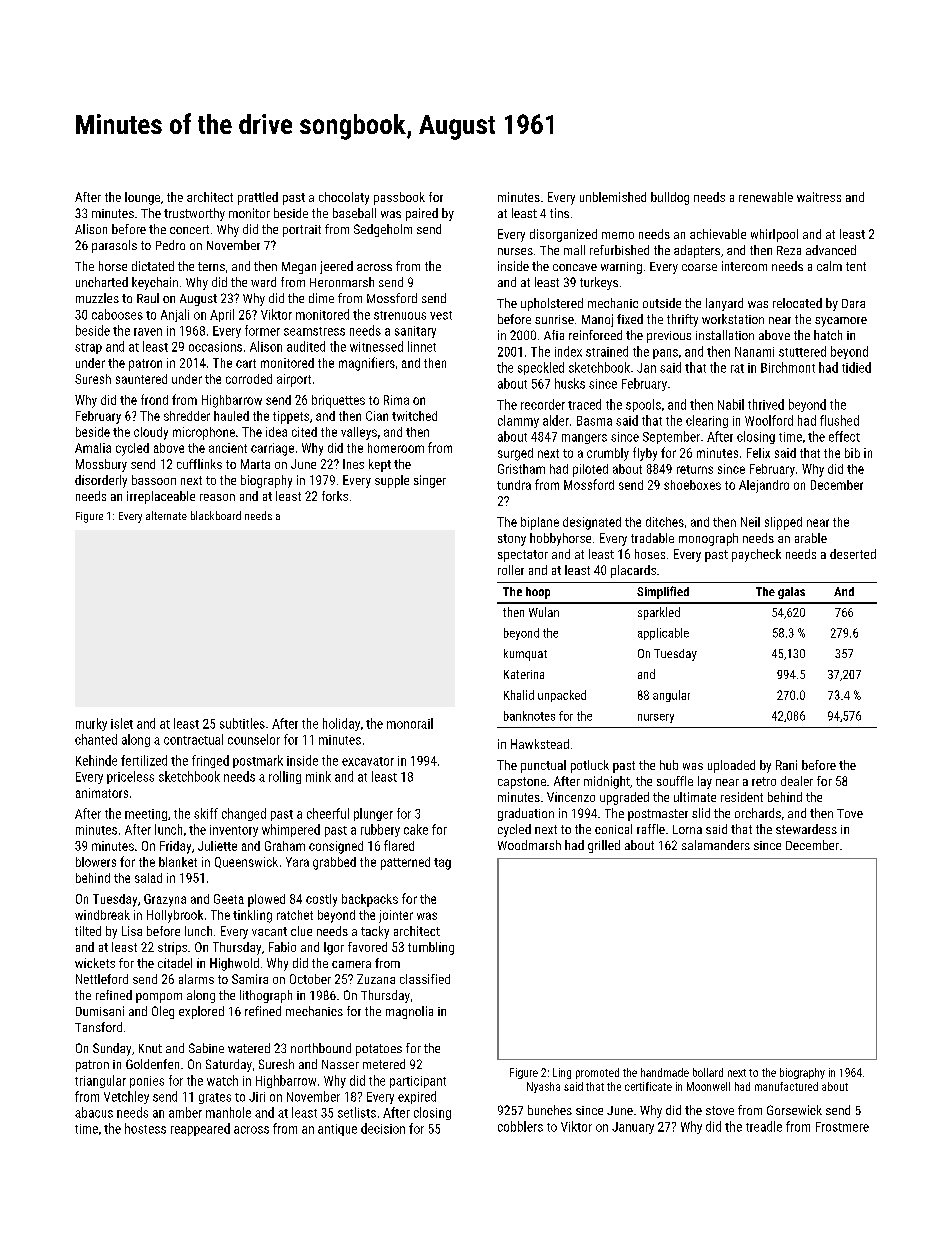 This page has height=1233, width=952. I want to click on salamanders, so click(716, 845).
